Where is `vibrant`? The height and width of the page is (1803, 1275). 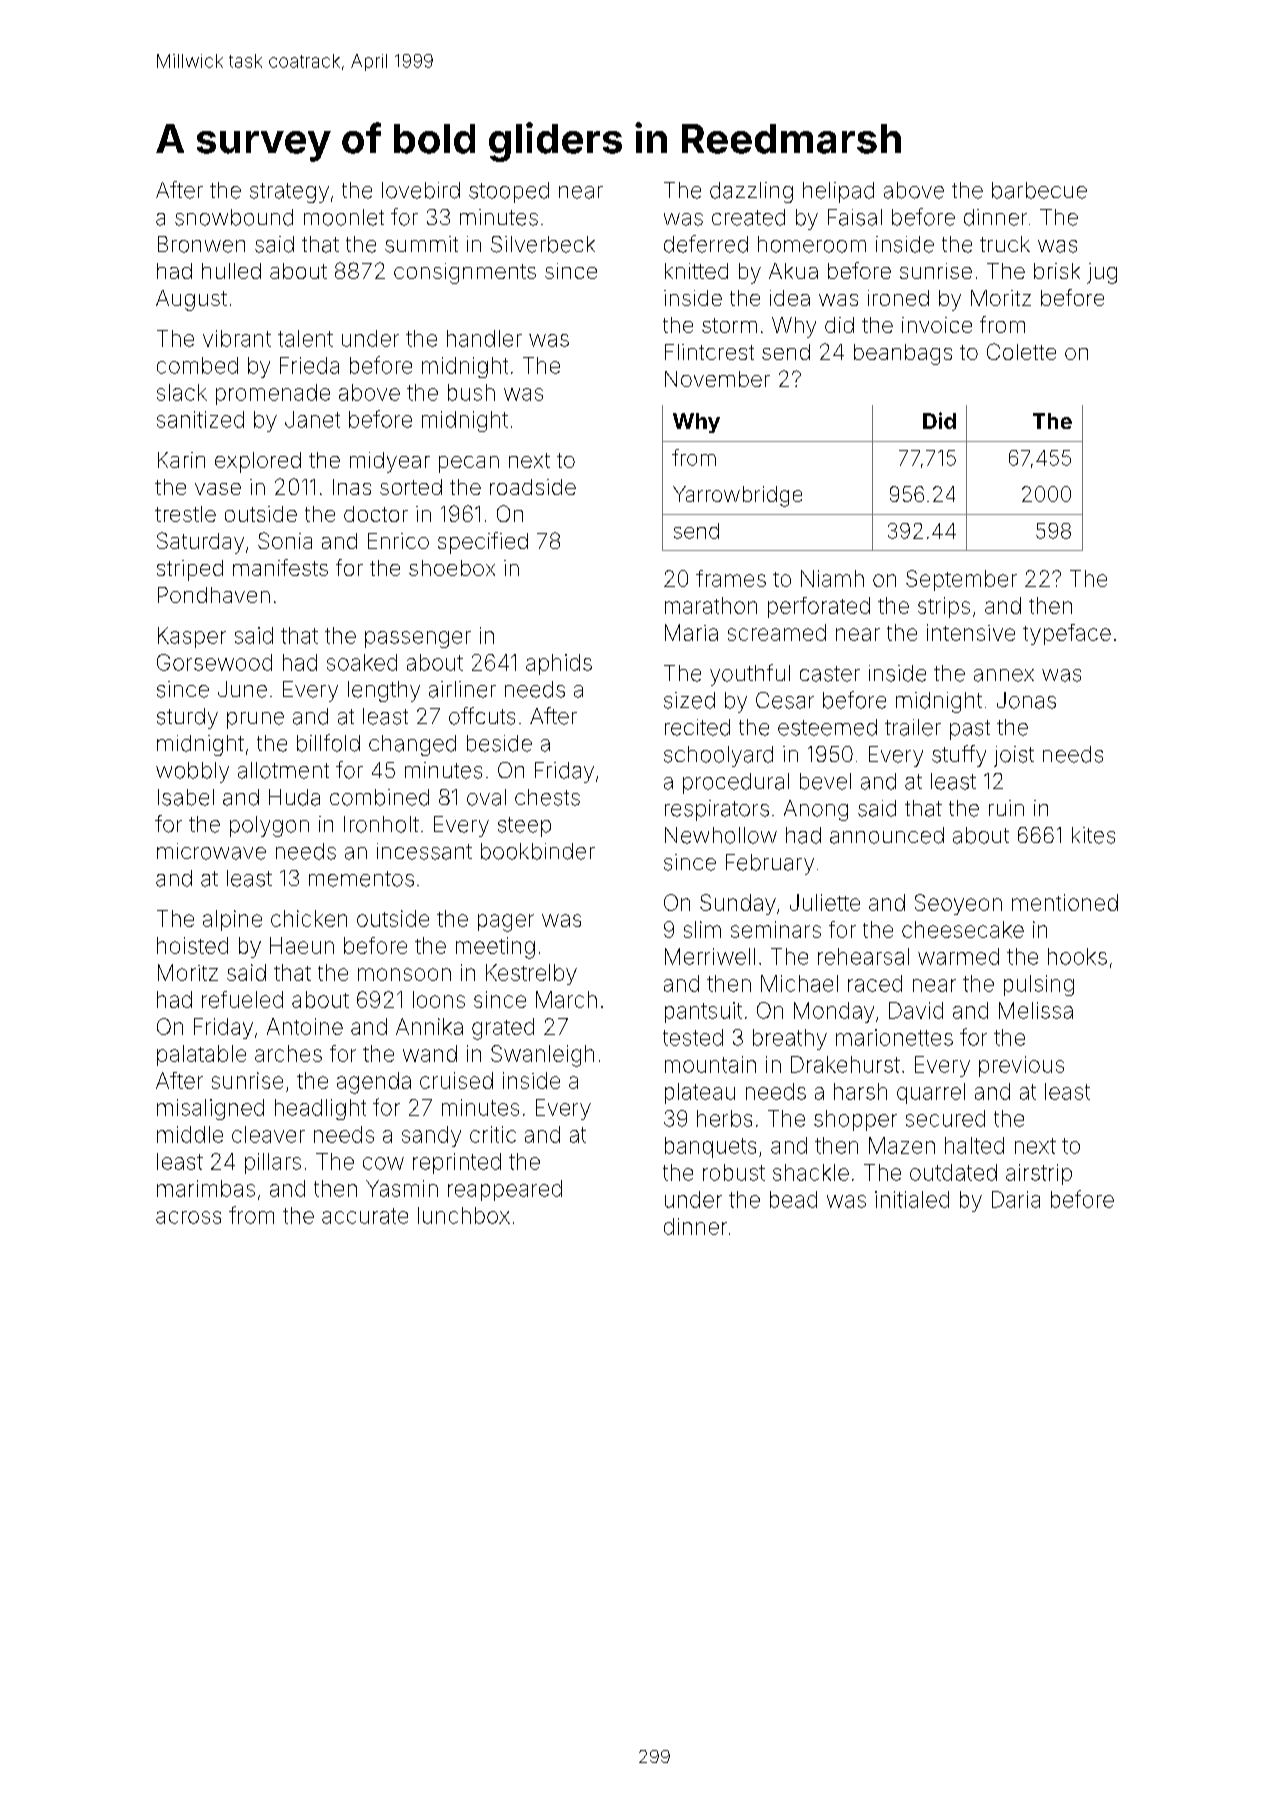 vibrant is located at coordinates (237, 338).
